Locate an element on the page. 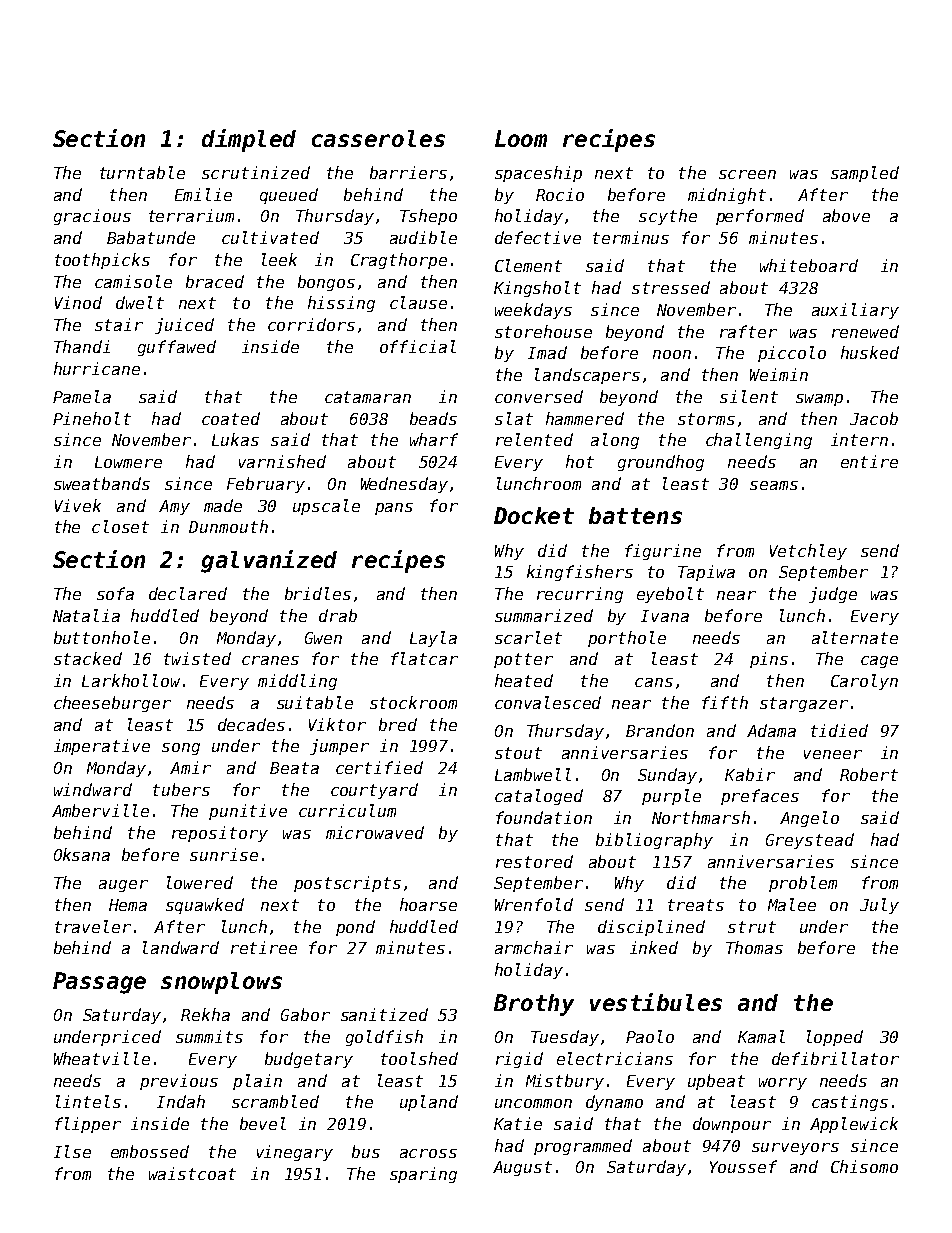  waistcoat is located at coordinates (192, 1173).
